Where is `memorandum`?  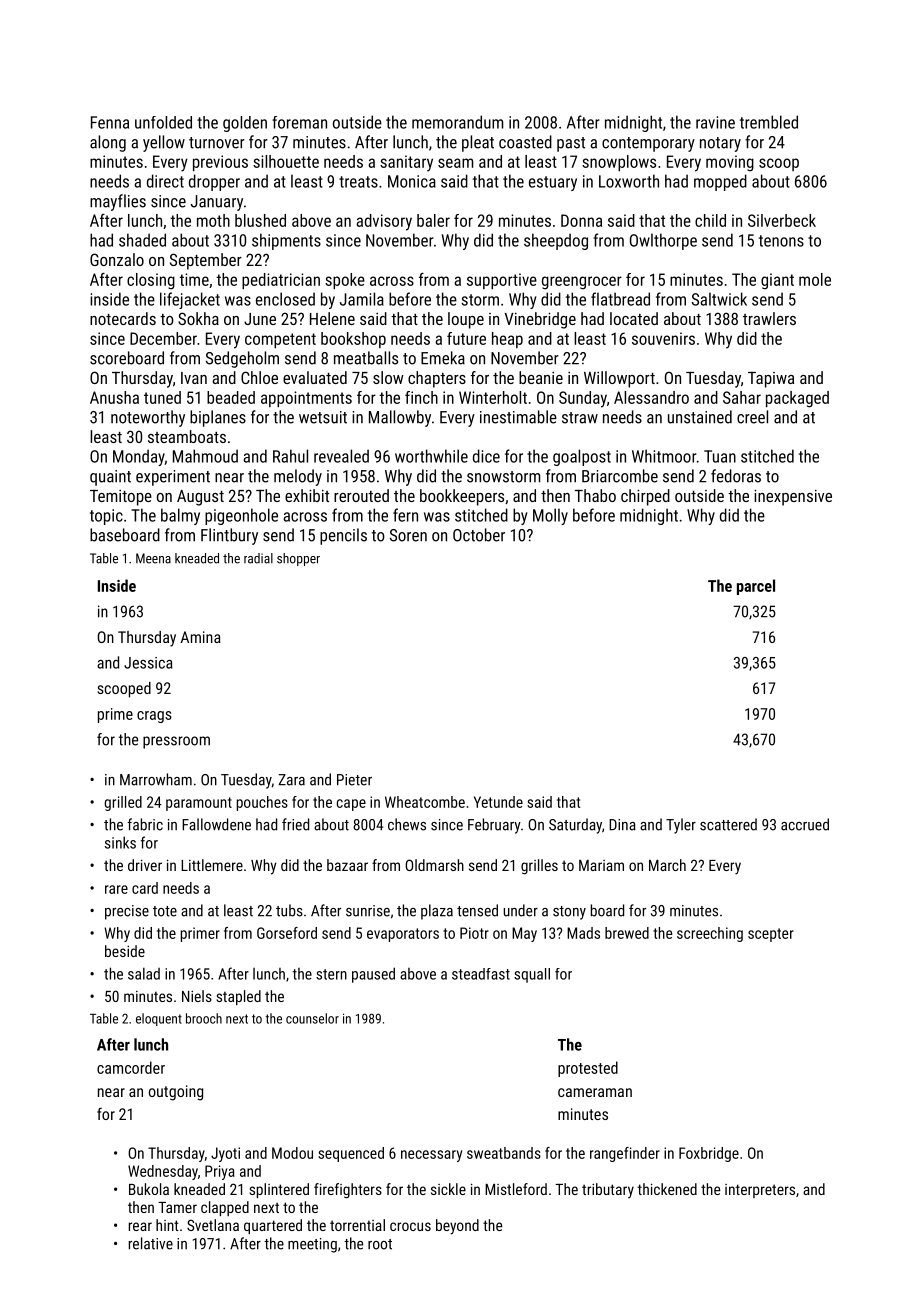
memorandum is located at coordinates (457, 122).
